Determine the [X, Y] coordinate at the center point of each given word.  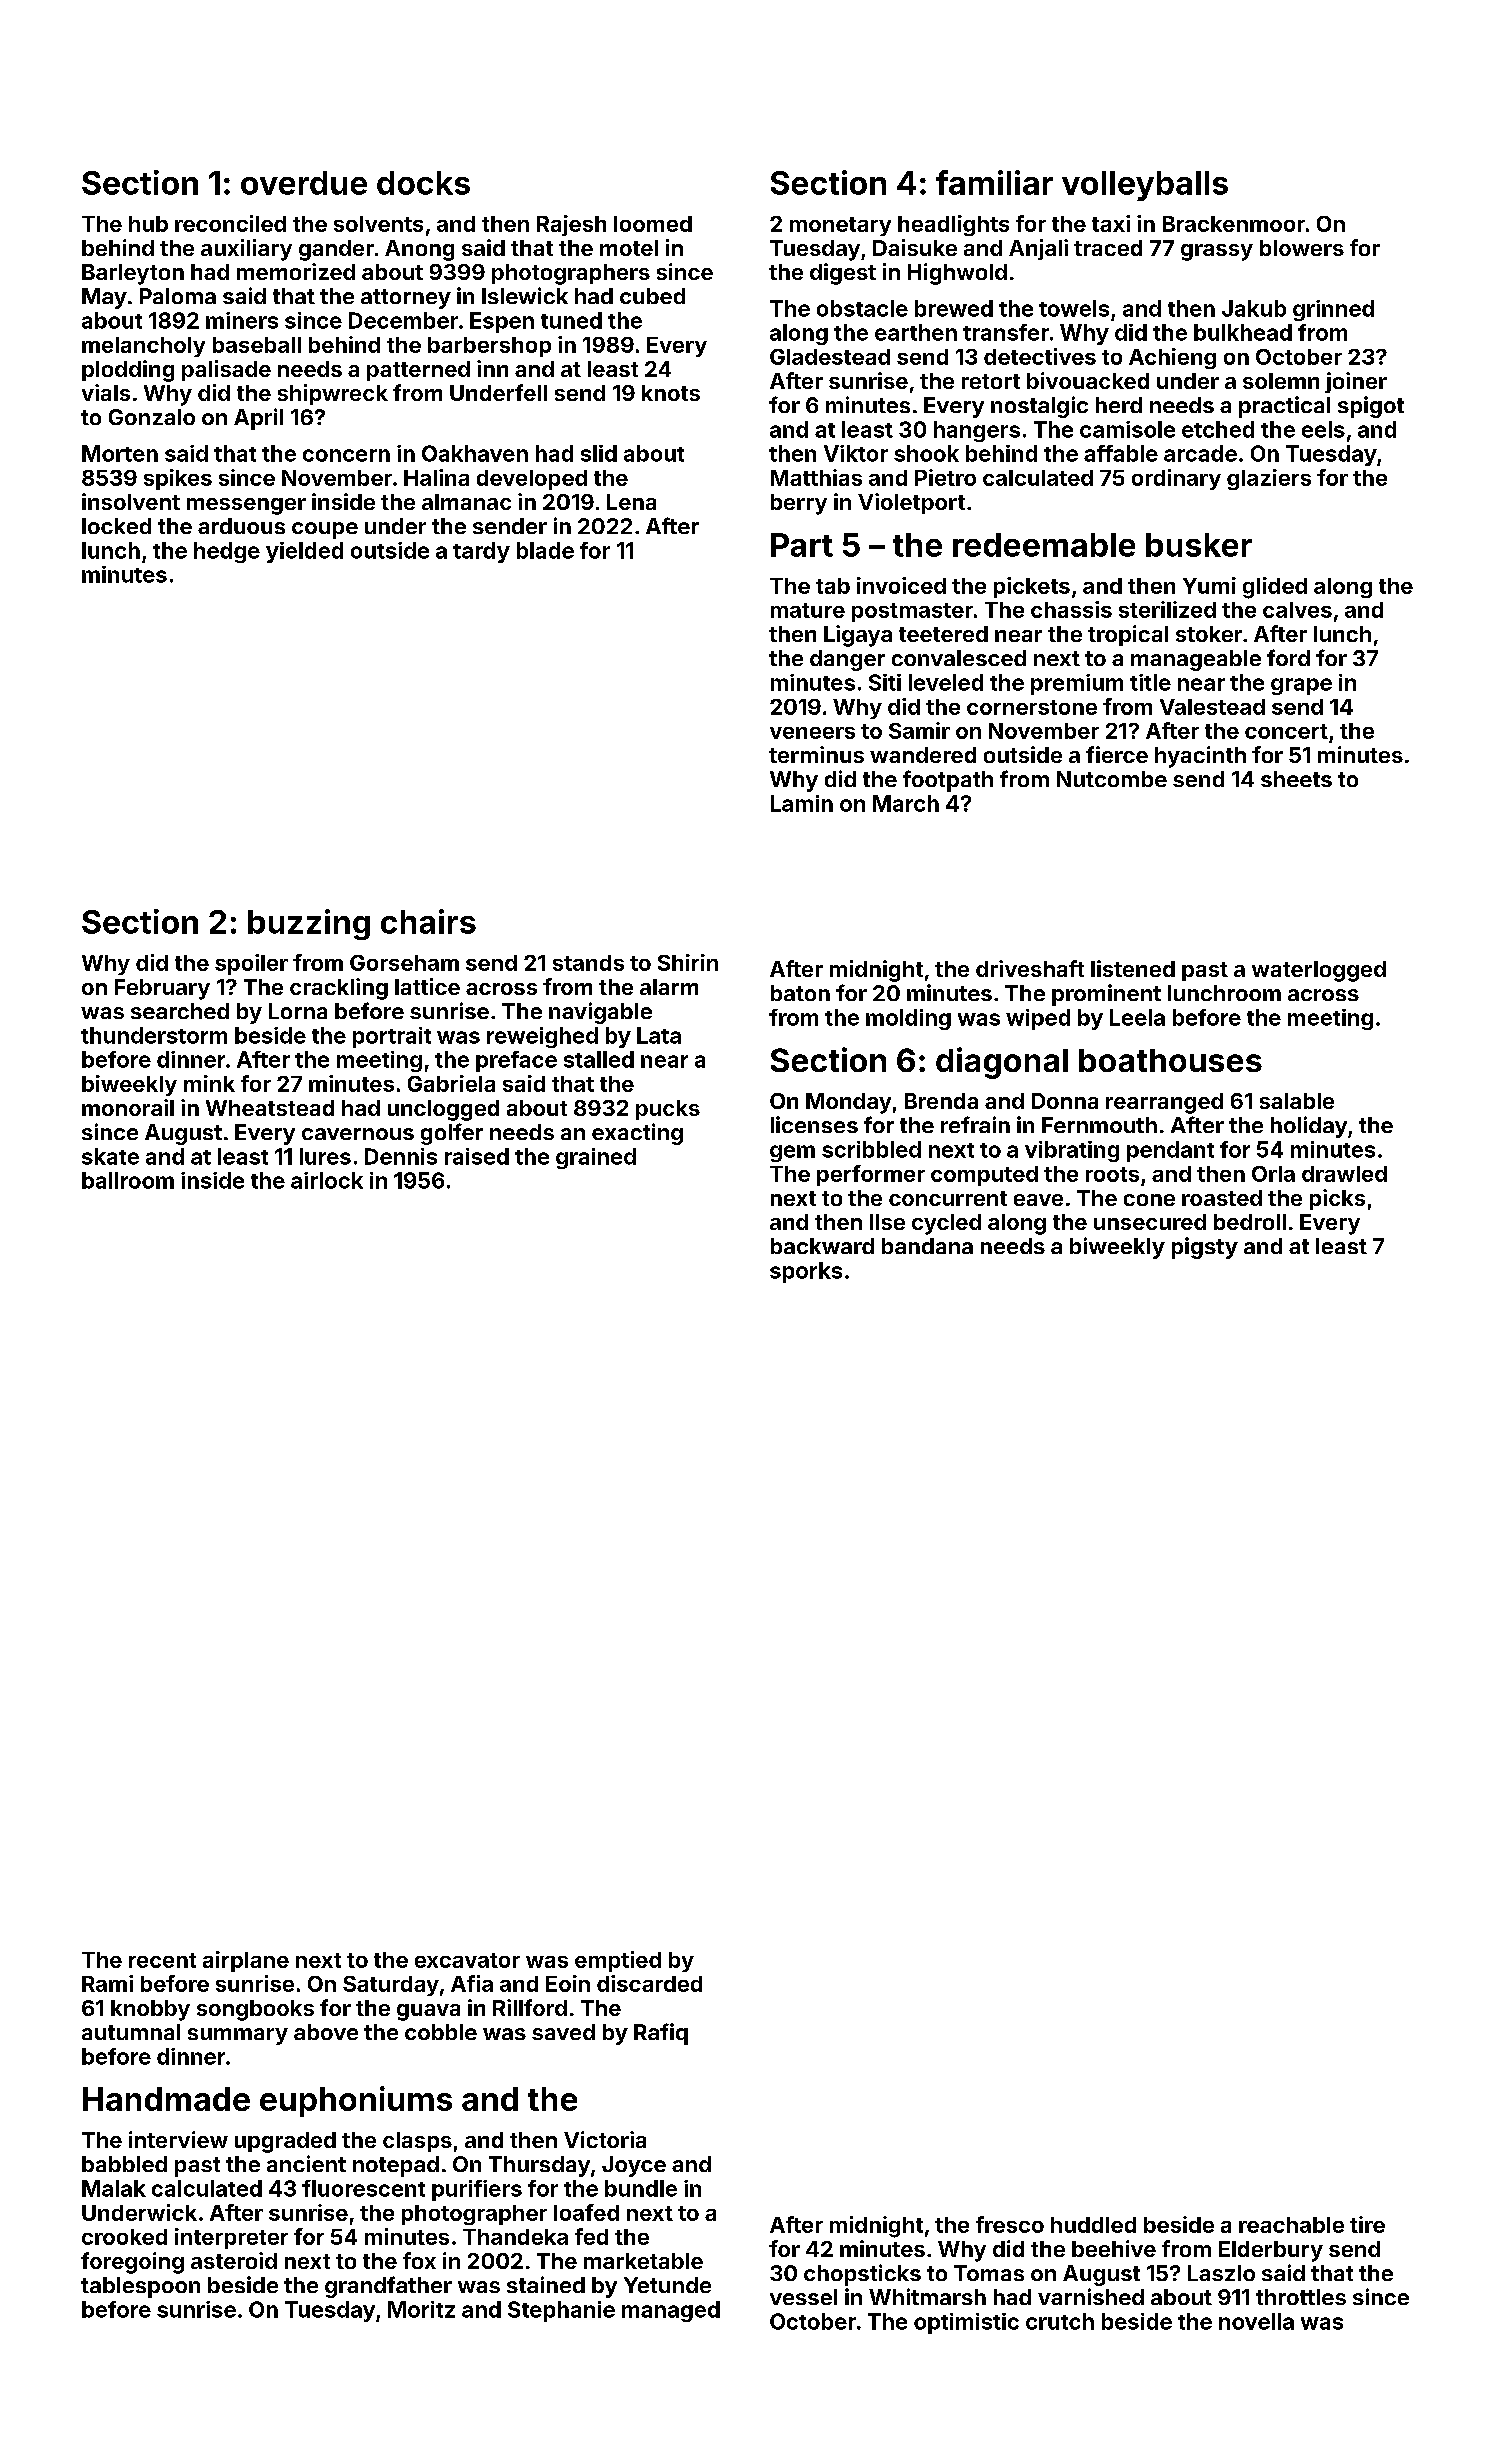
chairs [428, 921]
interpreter [231, 2238]
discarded [649, 1983]
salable [1297, 1101]
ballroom [128, 1180]
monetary [840, 226]
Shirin [688, 962]
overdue [304, 183]
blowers [1302, 248]
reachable [1291, 2225]
